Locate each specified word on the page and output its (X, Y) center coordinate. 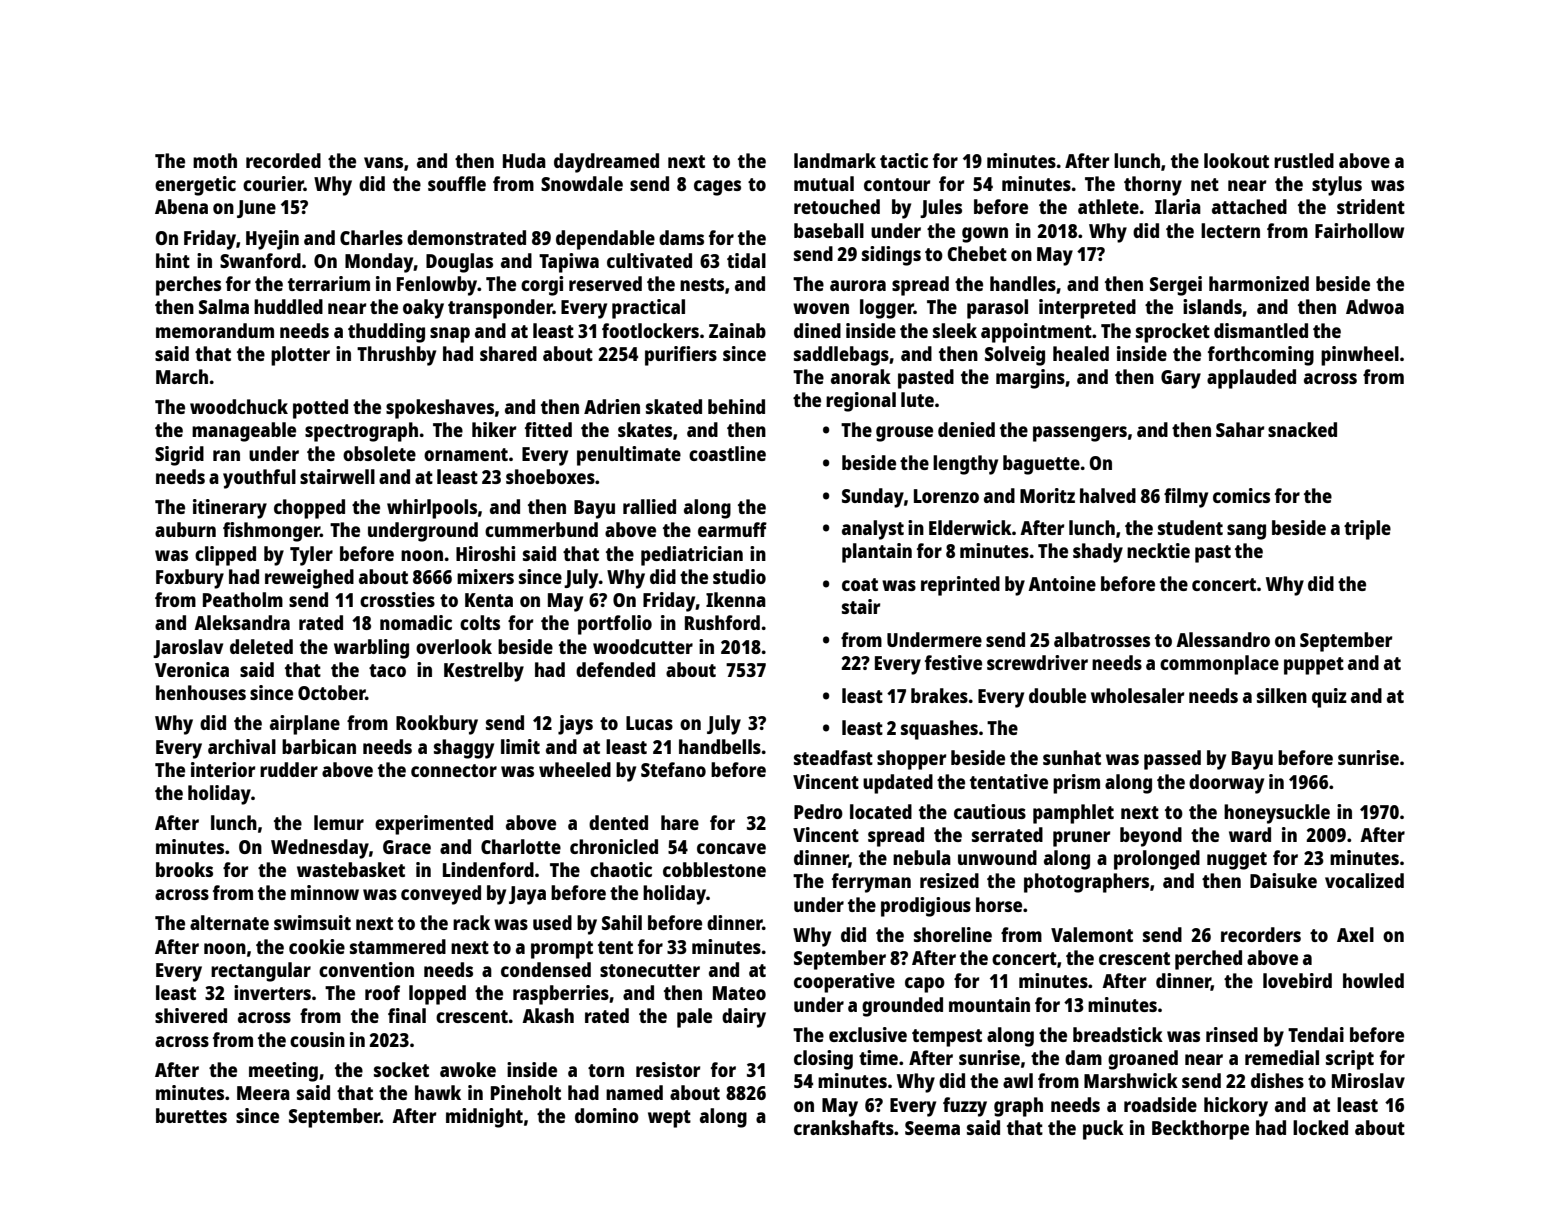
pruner (1081, 839)
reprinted (960, 586)
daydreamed (606, 163)
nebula (922, 857)
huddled (288, 306)
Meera (263, 1093)
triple (1367, 530)
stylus (1337, 186)
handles (1023, 283)
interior (223, 769)
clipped (225, 556)
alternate (229, 922)
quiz (1329, 698)
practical (648, 309)
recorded (283, 160)
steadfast (833, 757)
